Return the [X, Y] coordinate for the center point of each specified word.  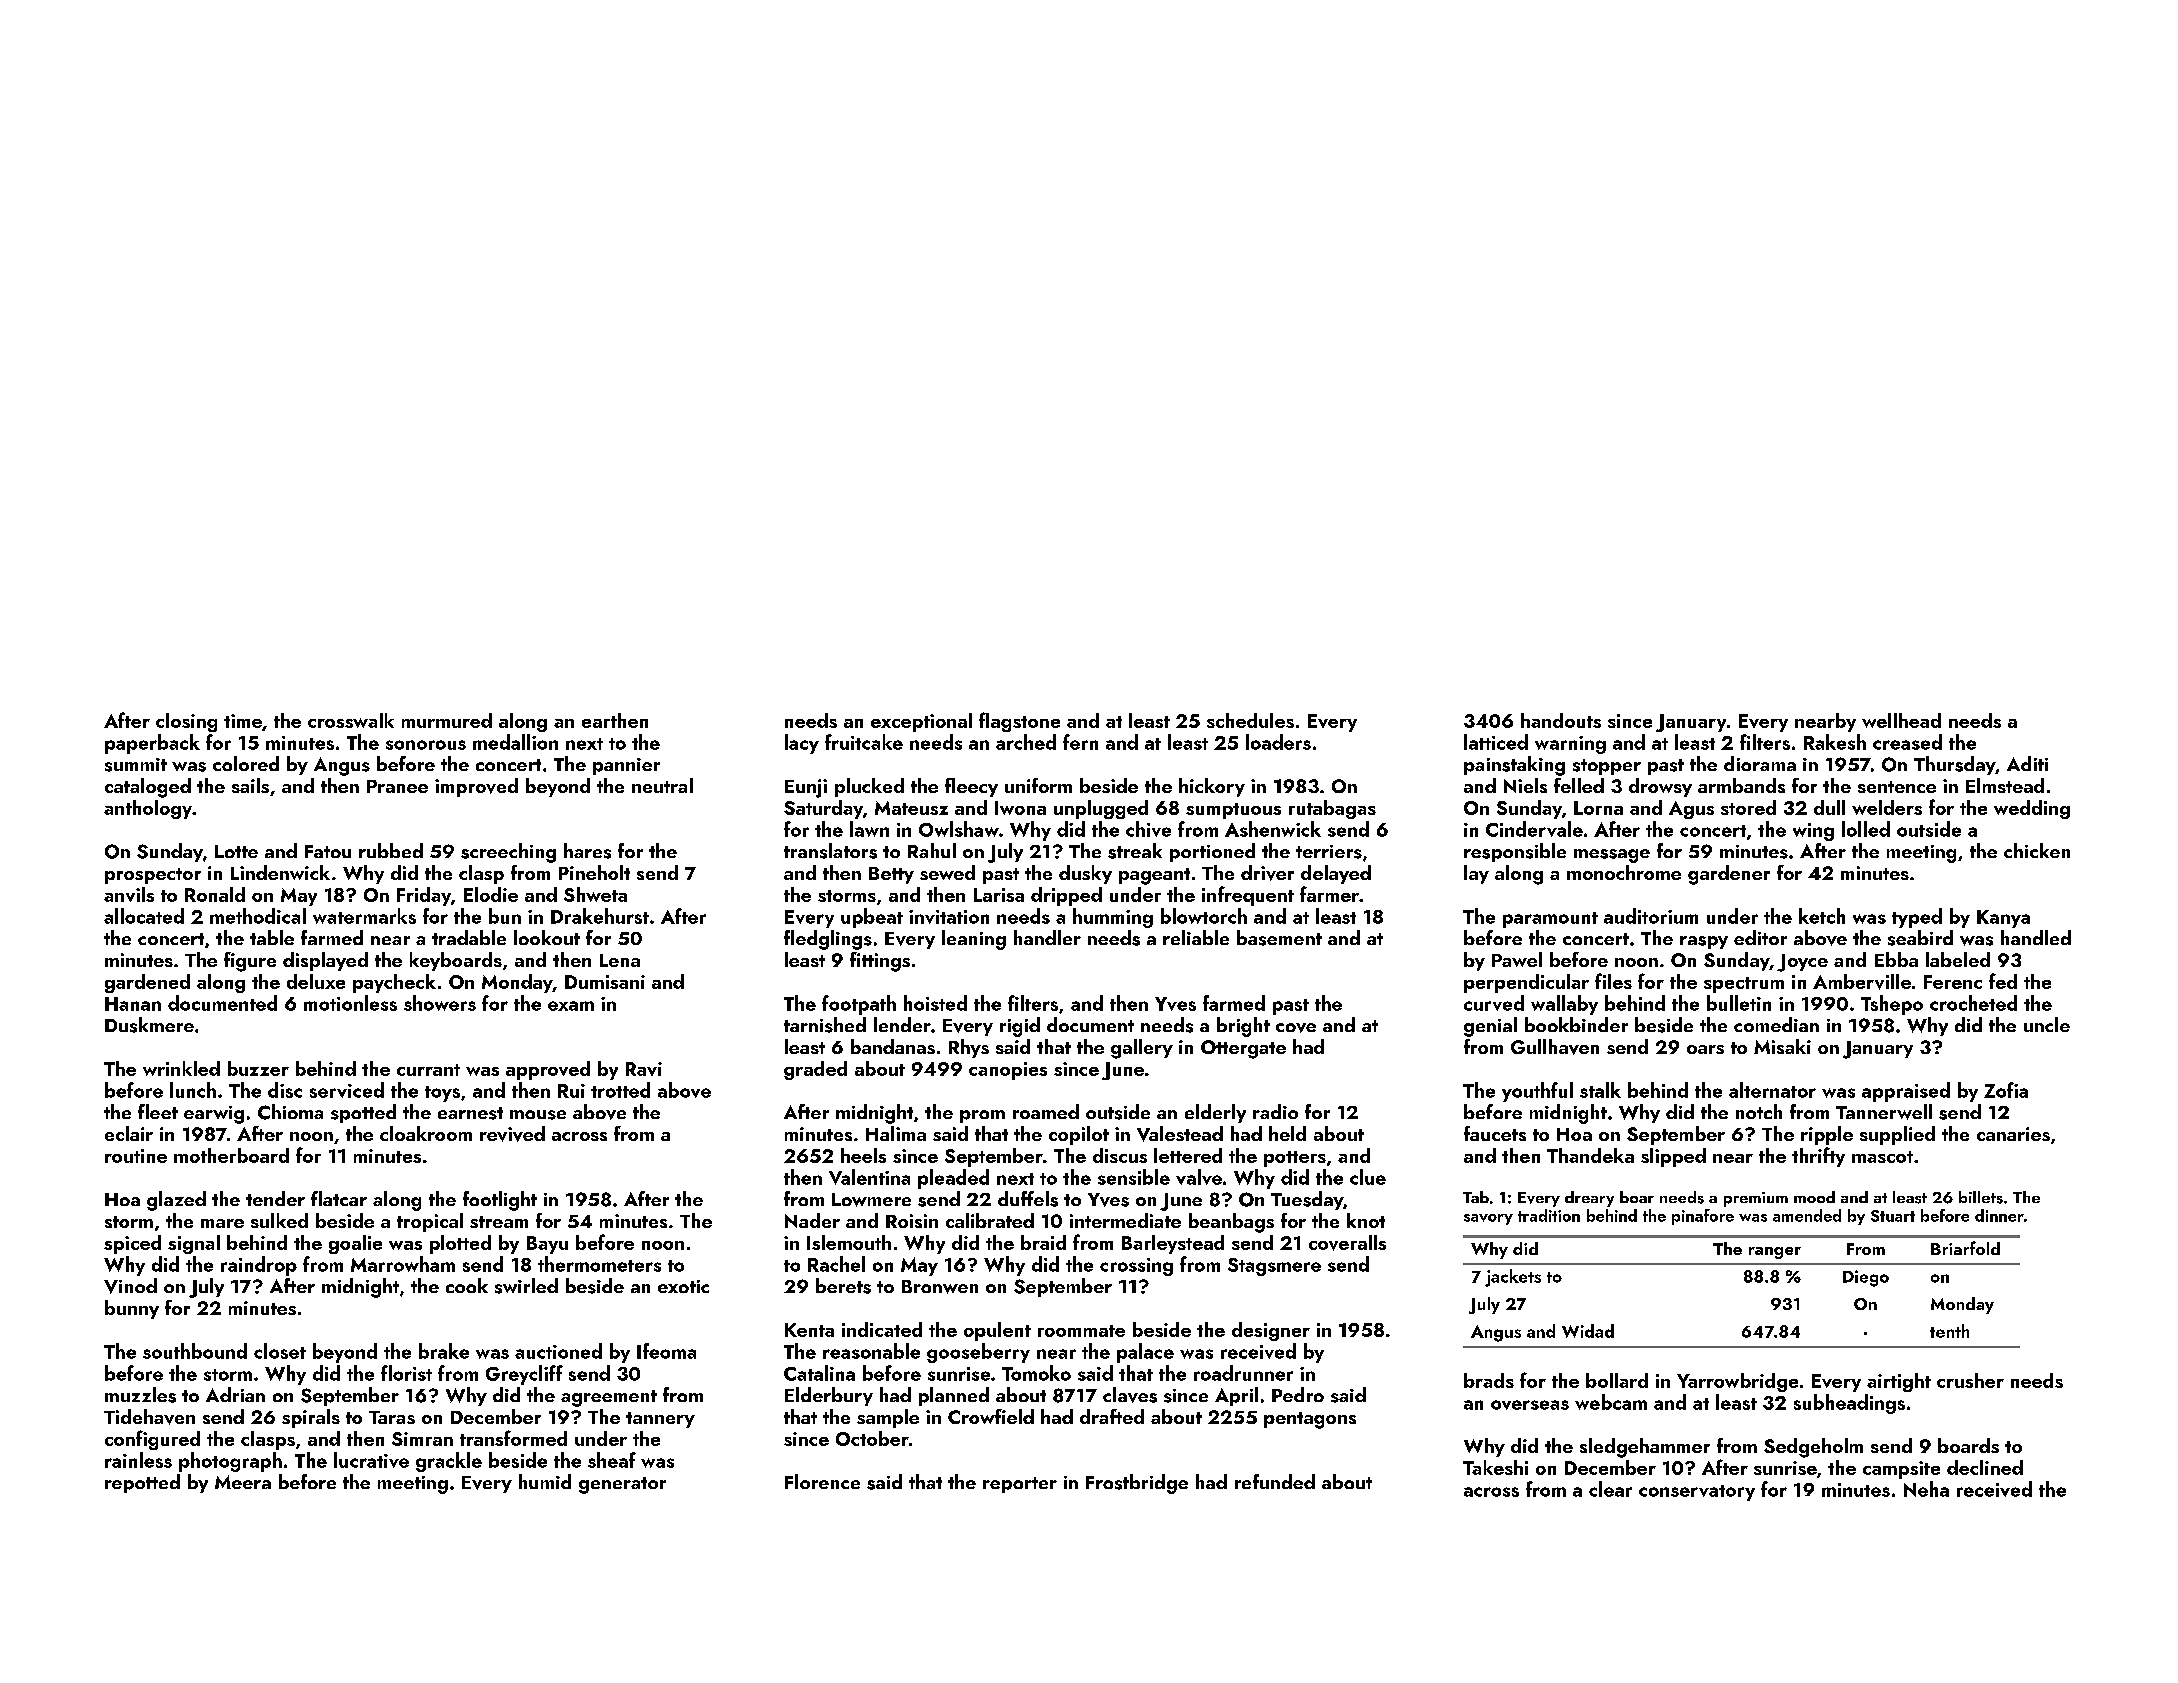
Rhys [969, 1048]
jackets [1513, 1278]
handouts [1561, 720]
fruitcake [864, 742]
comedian [1776, 1024]
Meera [243, 1482]
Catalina [819, 1373]
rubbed [391, 850]
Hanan [133, 1004]
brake [444, 1351]
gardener [1729, 875]
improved [476, 787]
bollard [1617, 1380]
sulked [279, 1220]
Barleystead [1173, 1244]
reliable [1196, 937]
